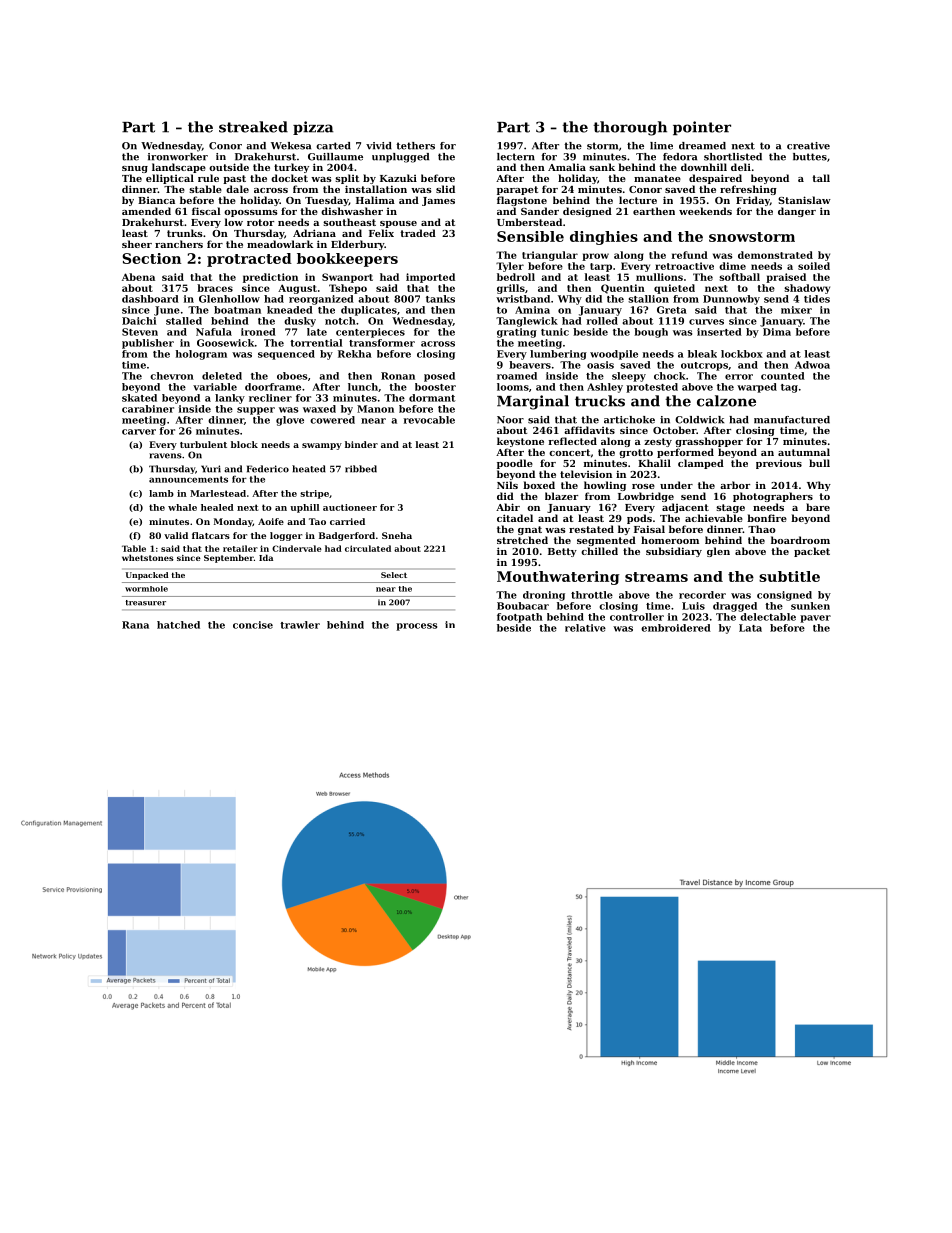  What do you see at coordinates (253, 625) in the document?
I see `concise` at bounding box center [253, 625].
